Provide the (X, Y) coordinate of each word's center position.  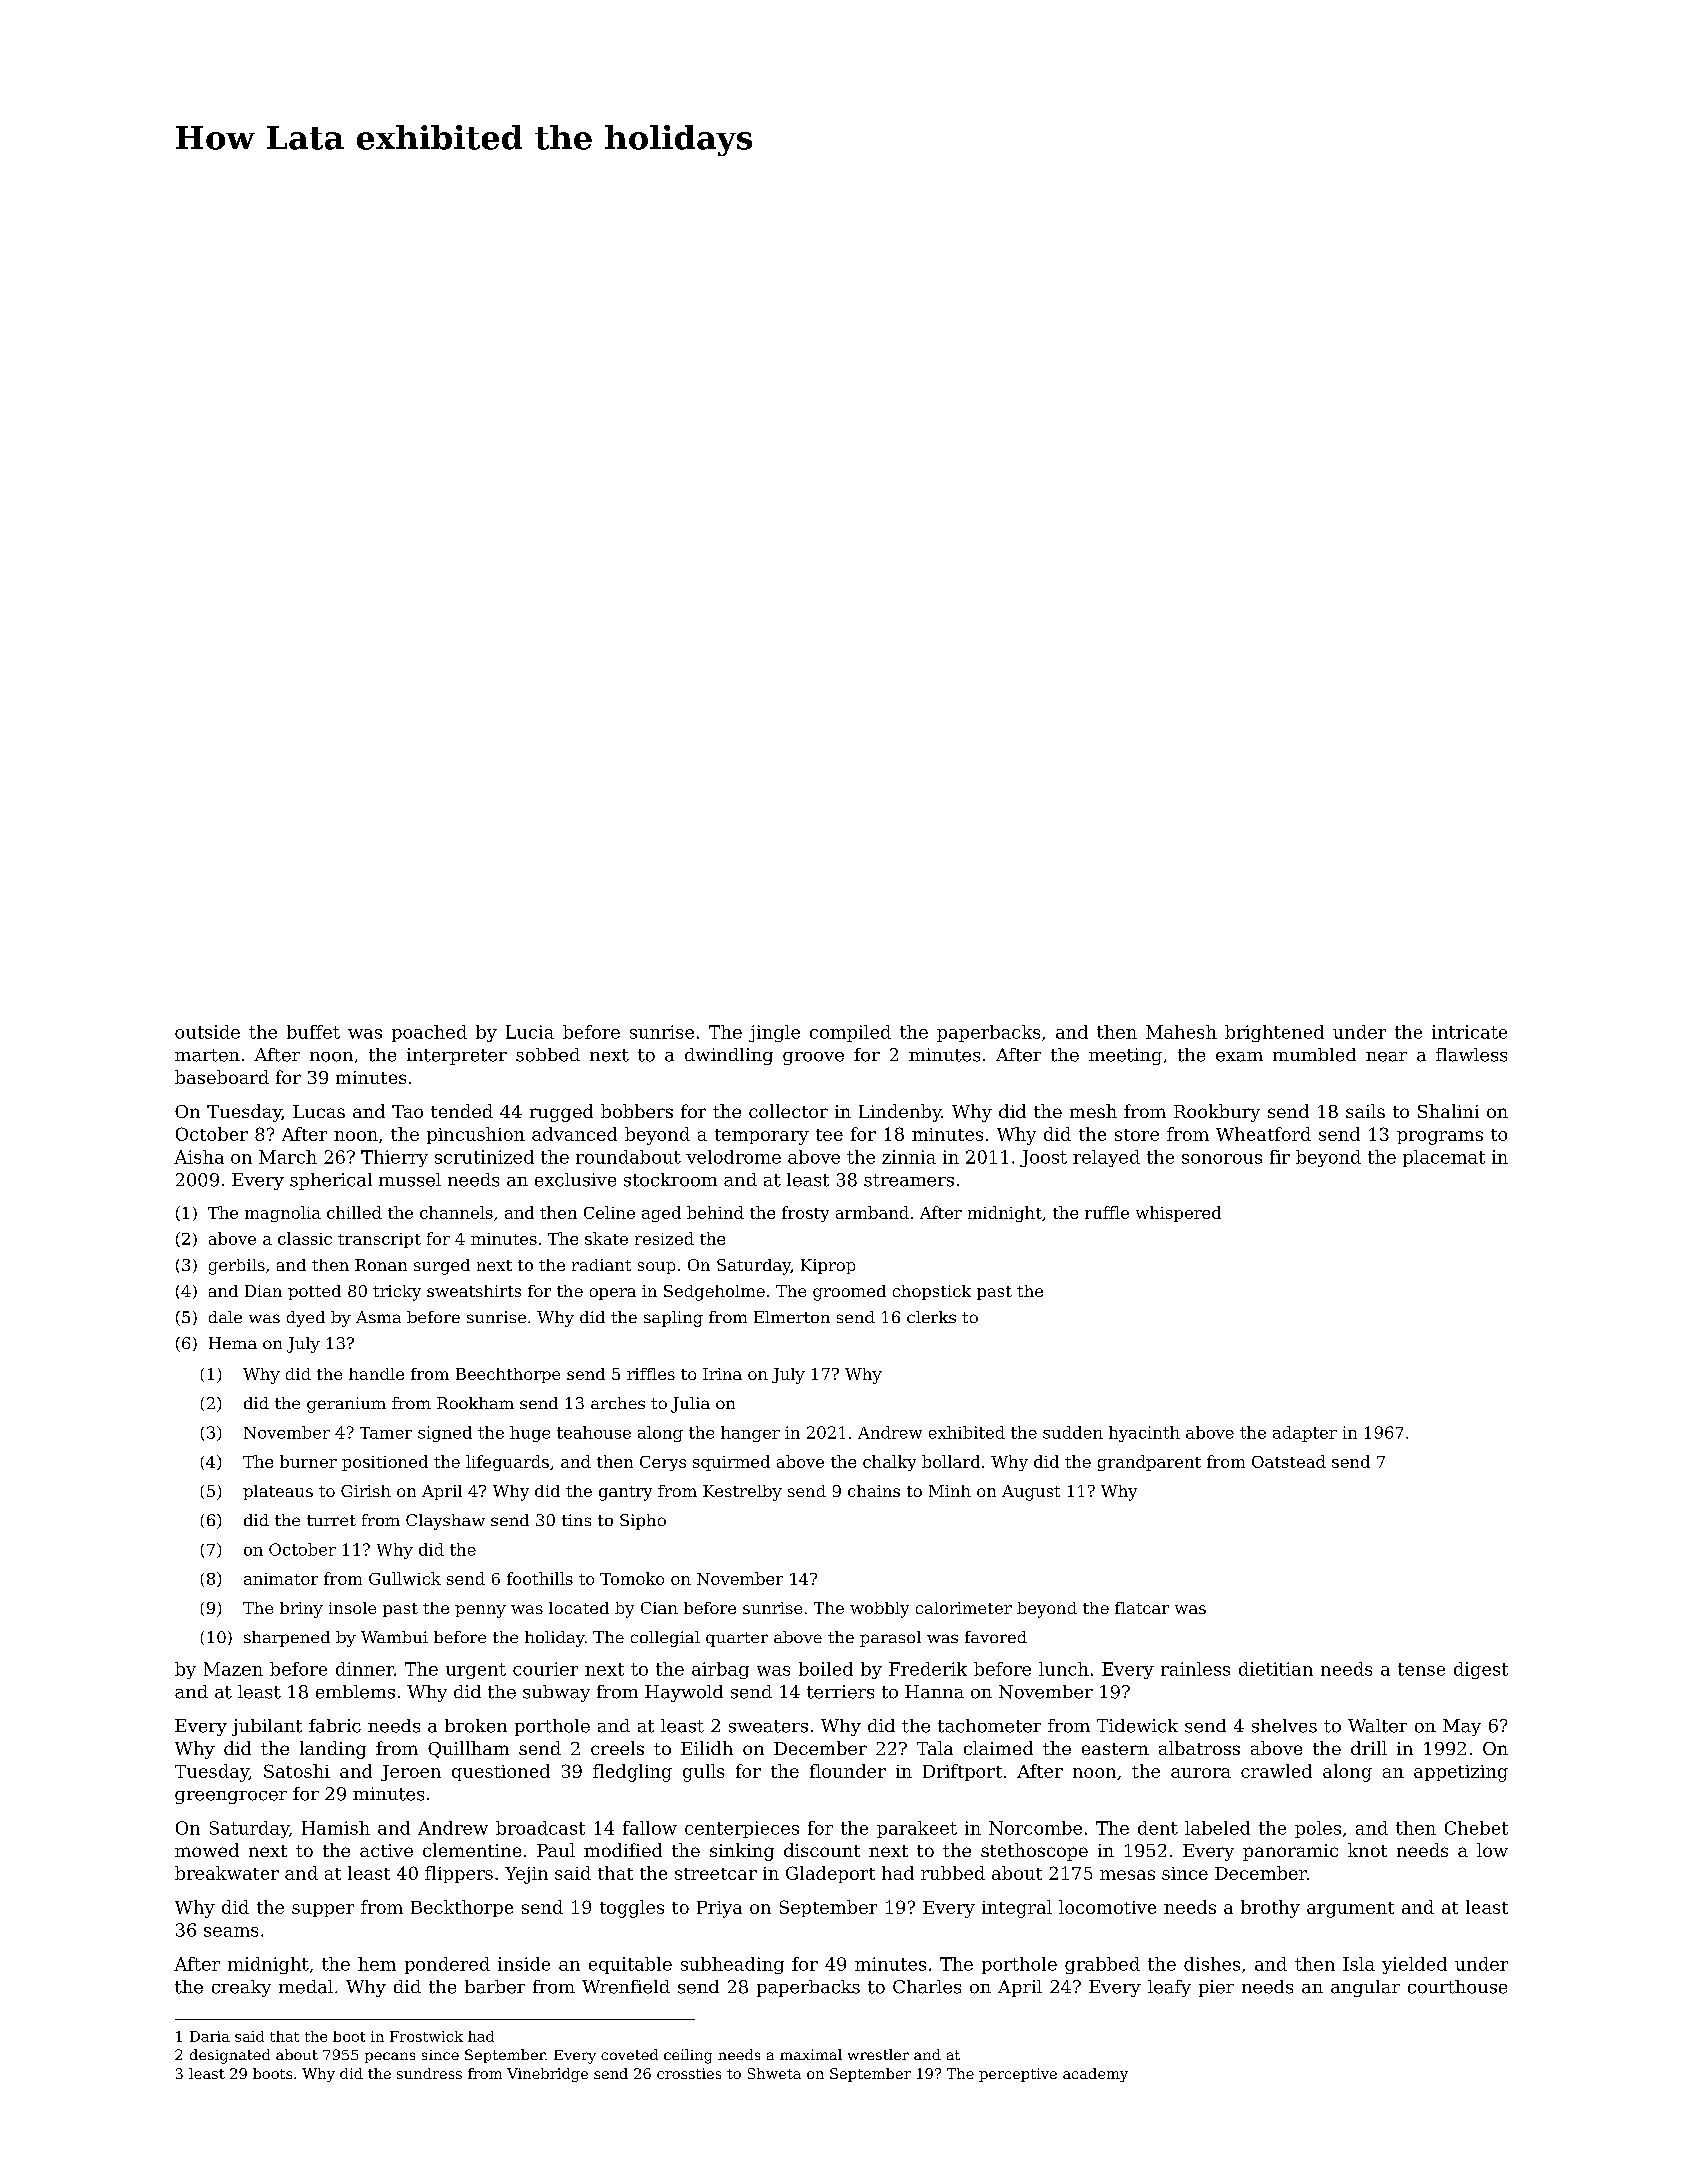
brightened (1274, 1033)
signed (445, 1434)
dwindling (729, 1056)
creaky (241, 1988)
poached (429, 1033)
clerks (931, 1317)
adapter (1305, 1434)
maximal (811, 2054)
